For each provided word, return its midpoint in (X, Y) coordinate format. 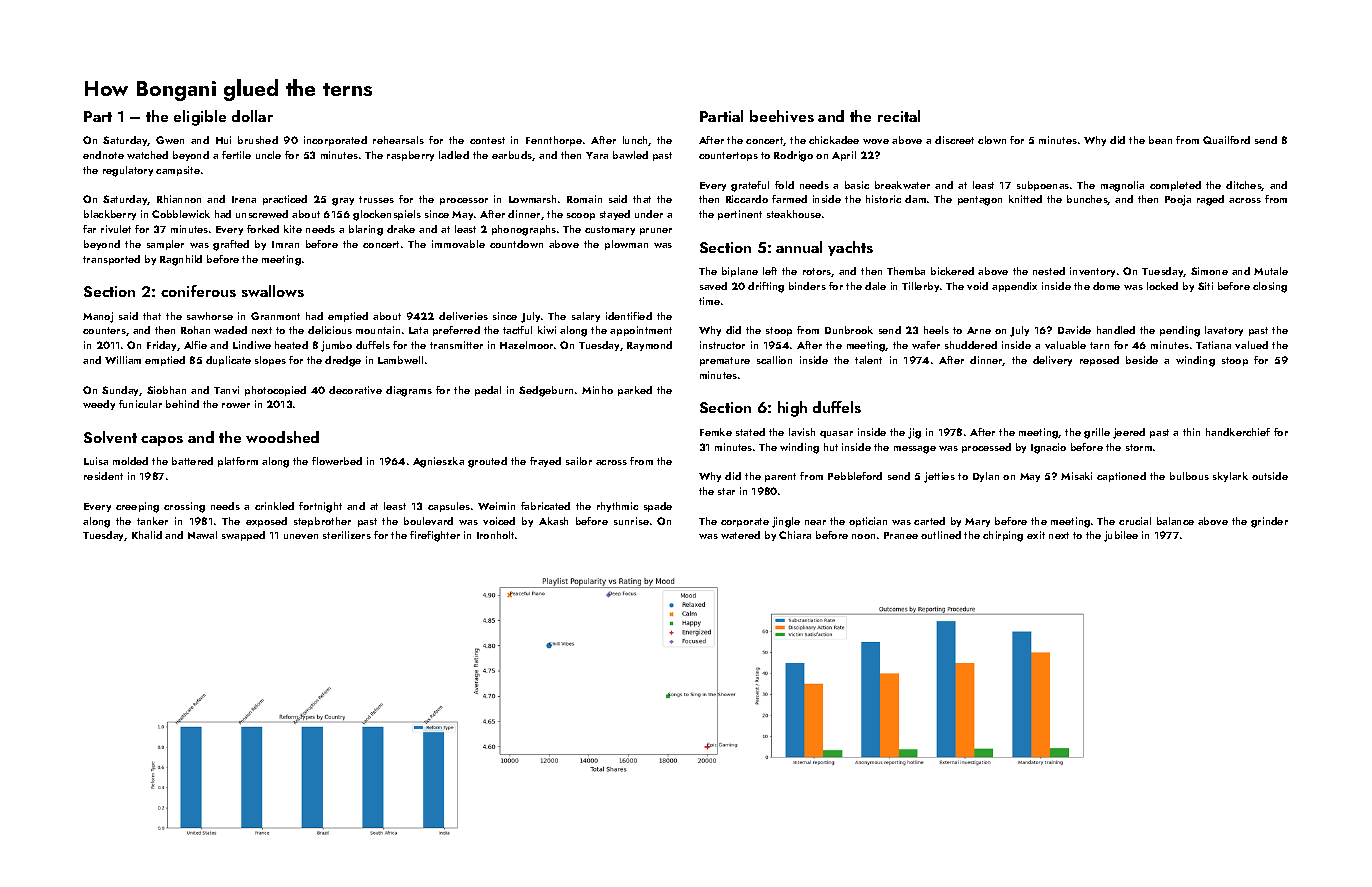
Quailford (1226, 140)
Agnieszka (438, 462)
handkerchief (1238, 432)
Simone (1209, 271)
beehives (782, 116)
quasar (836, 434)
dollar (252, 116)
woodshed (282, 437)
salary (586, 317)
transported (111, 260)
